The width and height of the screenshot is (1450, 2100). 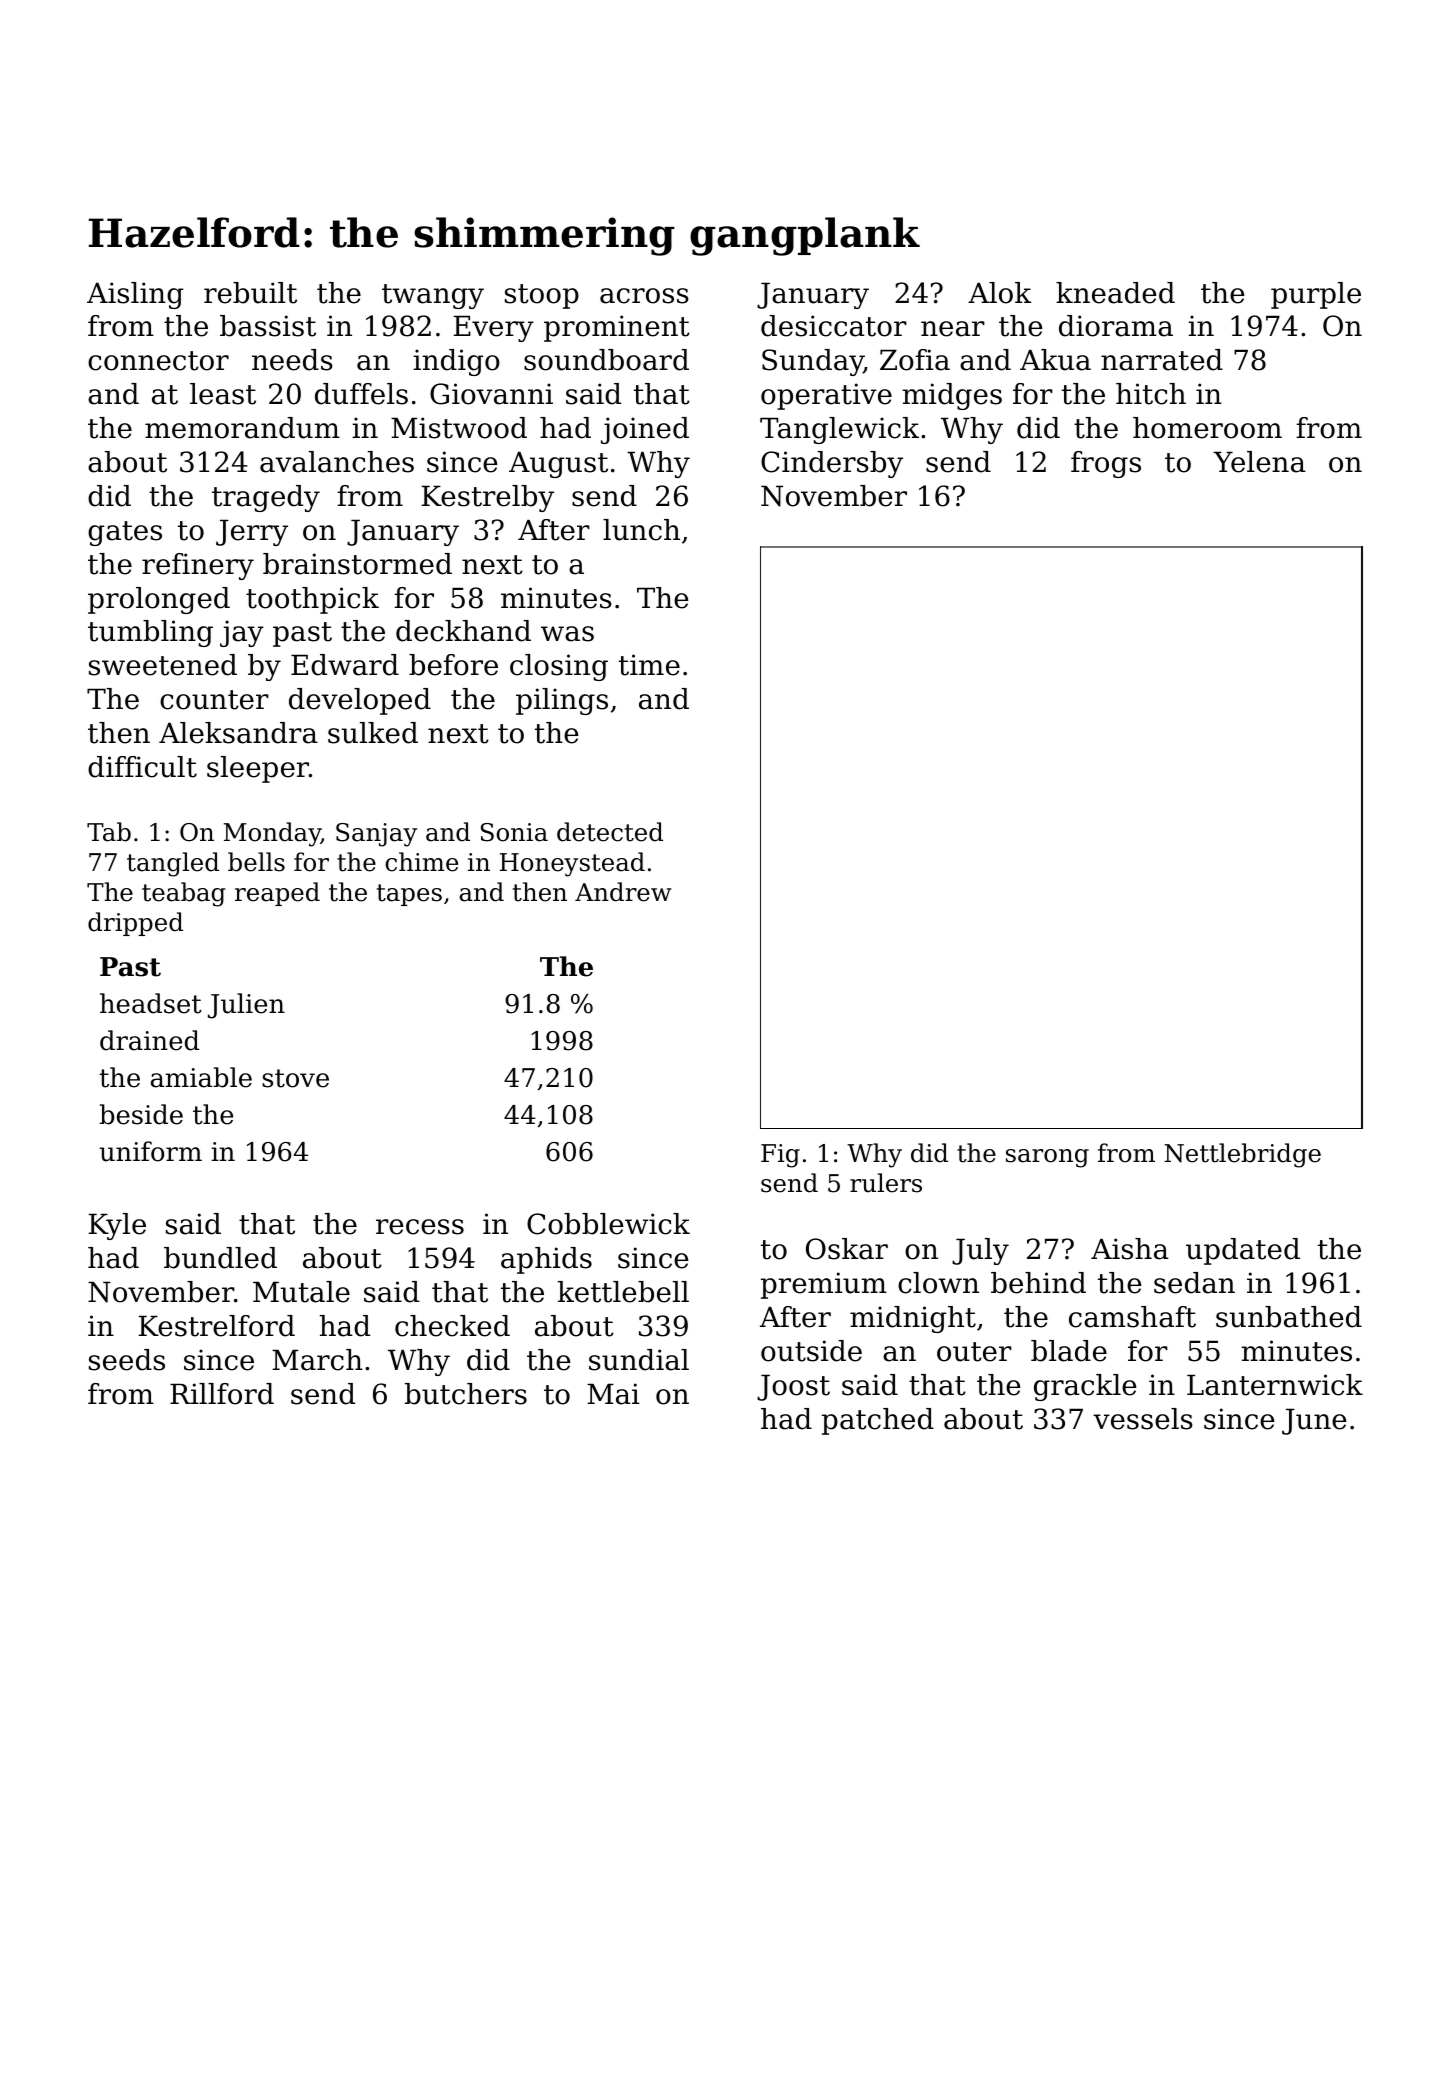 What do you see at coordinates (623, 1292) in the screenshot?
I see `kettlebell` at bounding box center [623, 1292].
